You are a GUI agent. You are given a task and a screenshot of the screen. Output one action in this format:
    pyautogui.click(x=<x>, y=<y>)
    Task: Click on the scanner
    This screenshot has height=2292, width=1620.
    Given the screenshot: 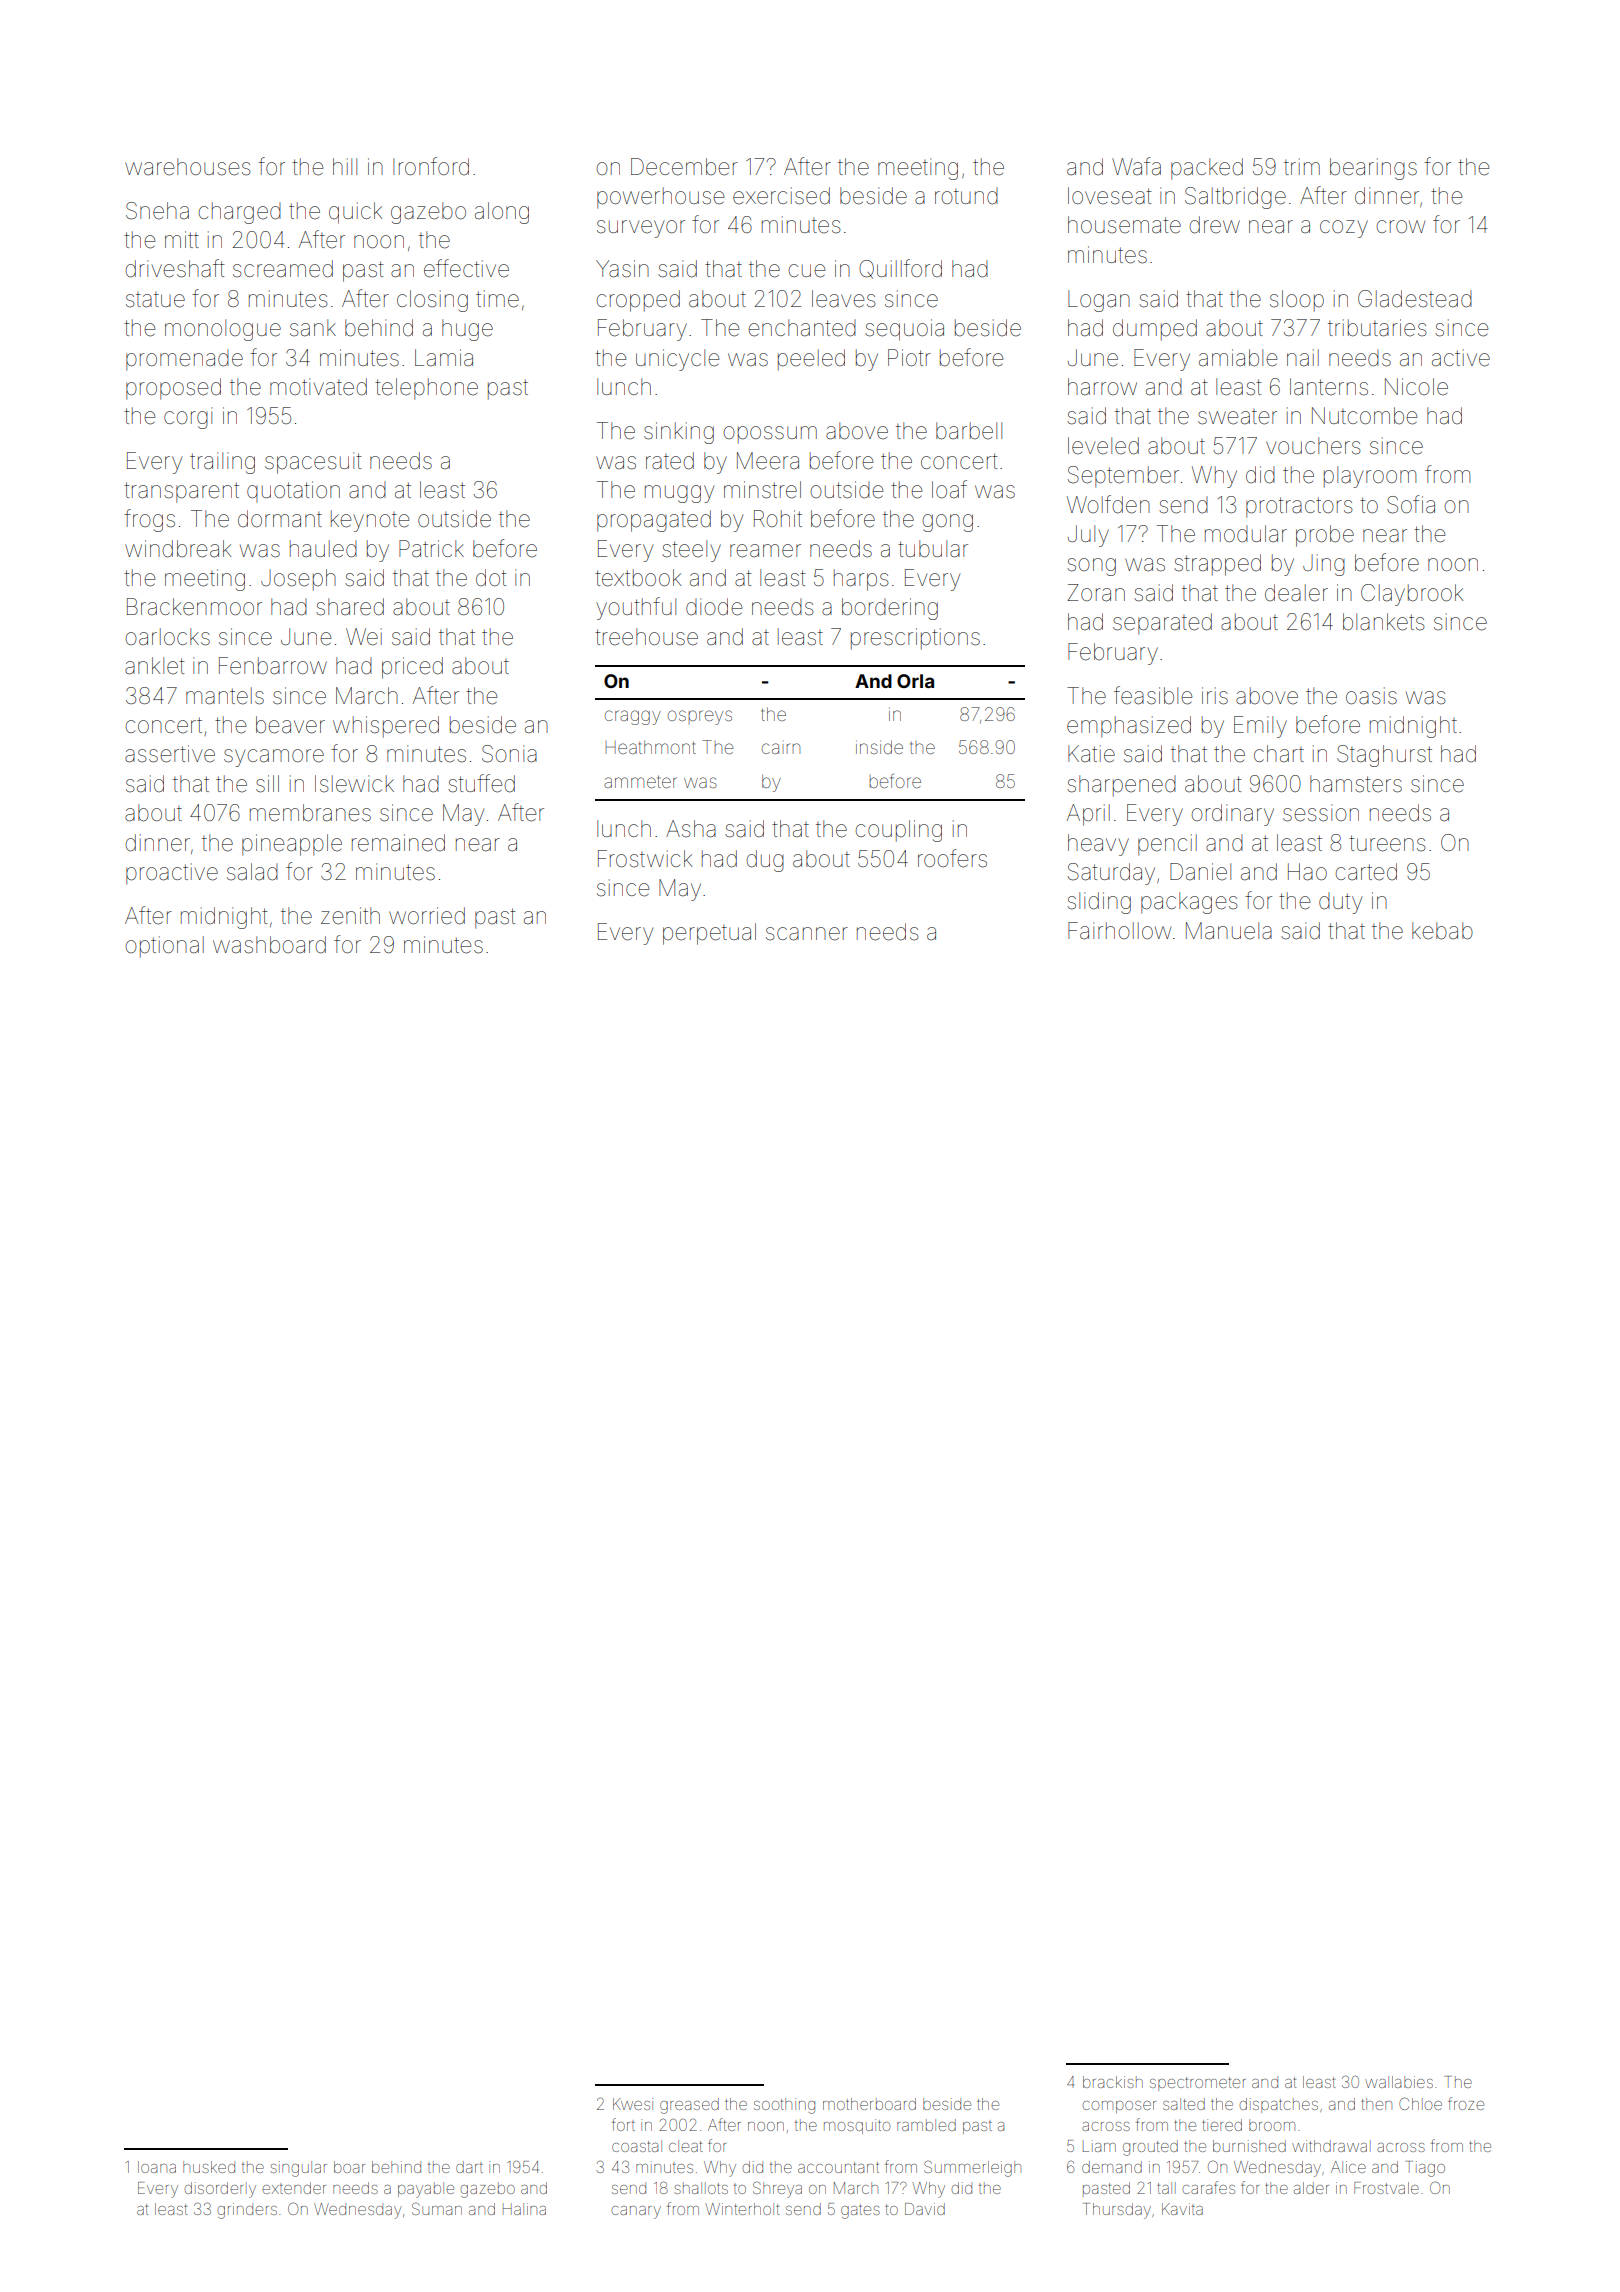 What is the action you would take?
    pyautogui.click(x=807, y=934)
